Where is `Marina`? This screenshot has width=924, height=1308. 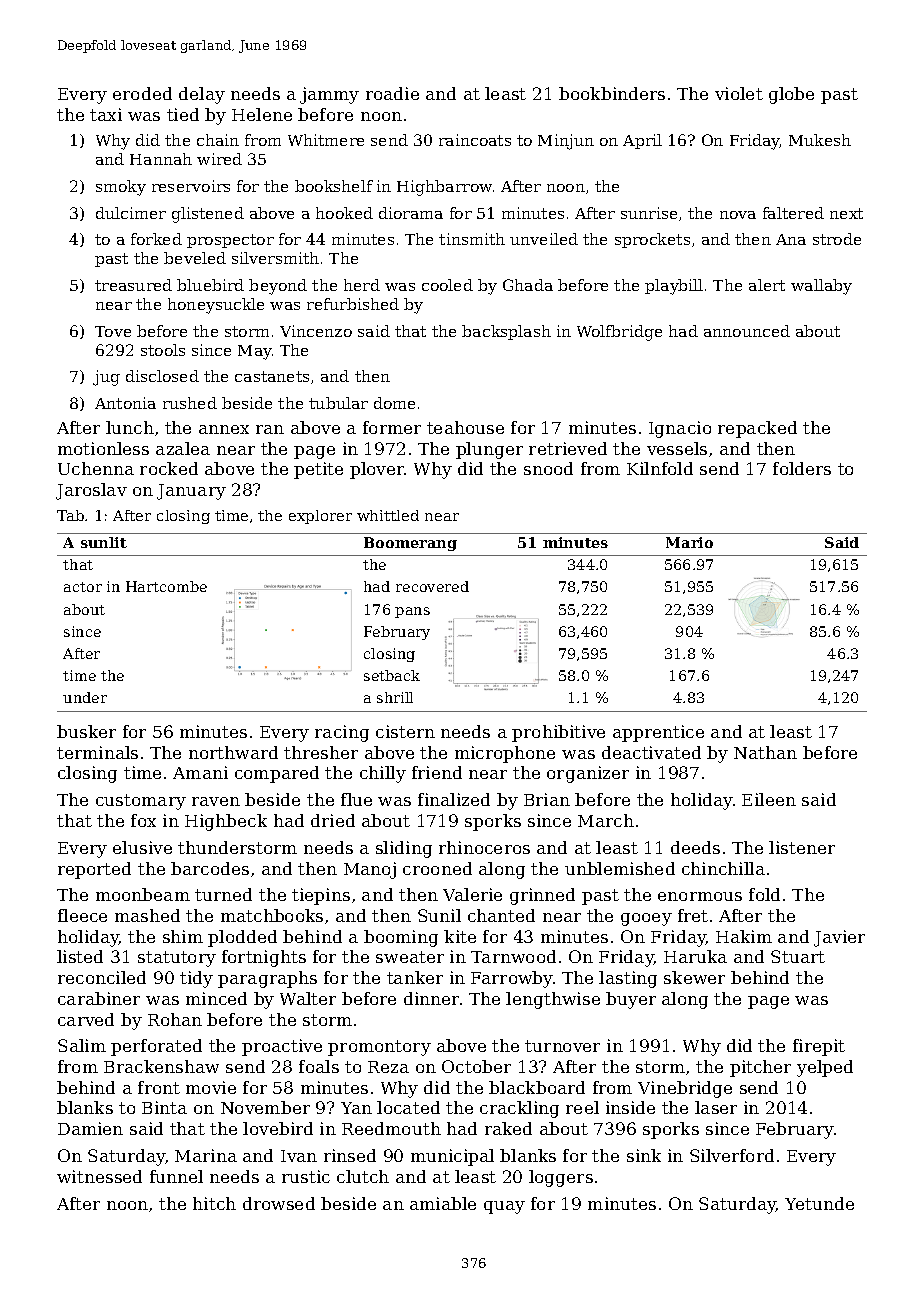
Marina is located at coordinates (206, 1155).
